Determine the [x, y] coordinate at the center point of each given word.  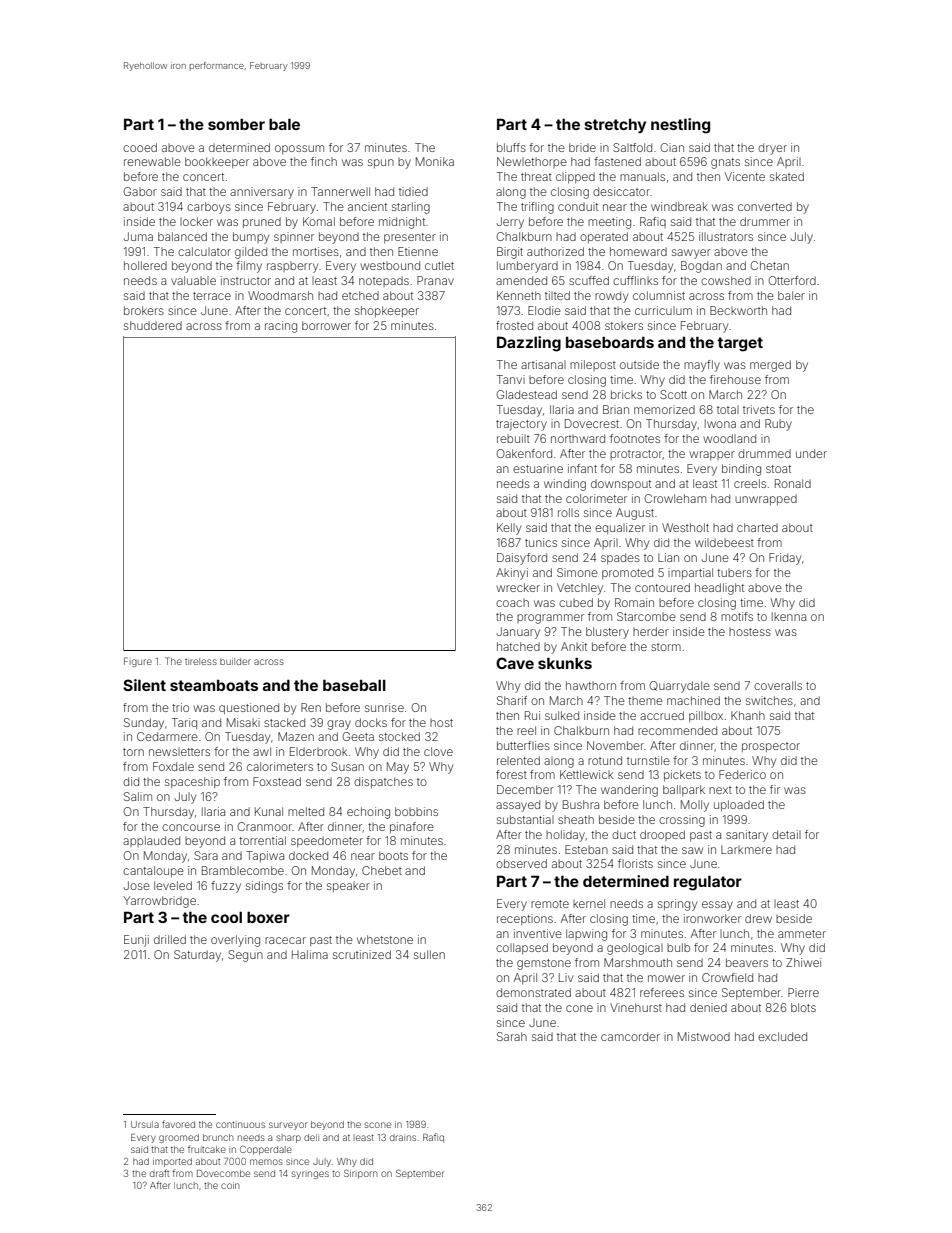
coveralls [778, 685]
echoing [368, 813]
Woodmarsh [280, 295]
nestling [680, 126]
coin [230, 1185]
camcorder [630, 1036]
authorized [555, 251]
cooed [140, 147]
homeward [638, 251]
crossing [682, 821]
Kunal [269, 811]
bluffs [511, 147]
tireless [201, 661]
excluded [782, 1036]
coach [512, 603]
